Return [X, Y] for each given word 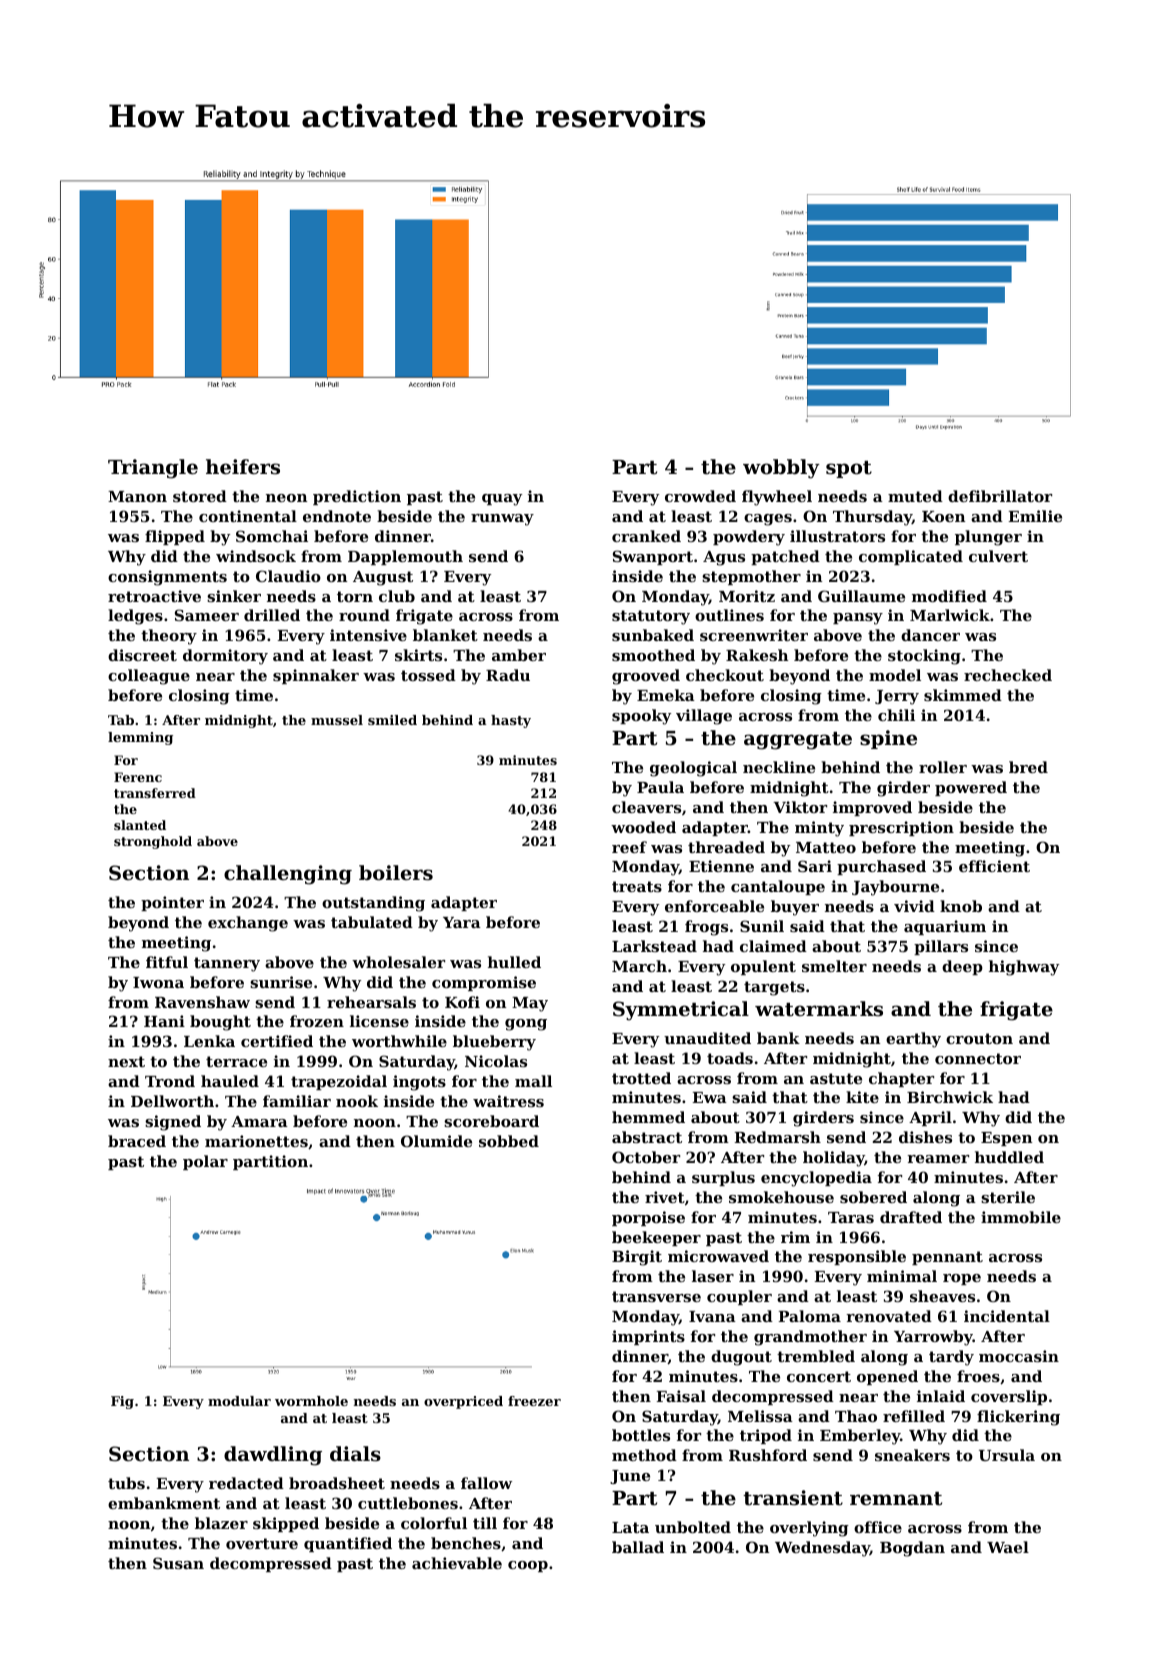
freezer [534, 1401]
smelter [834, 966]
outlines [729, 615]
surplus [723, 1178]
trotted [641, 1078]
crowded [700, 496]
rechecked [1008, 675]
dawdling [273, 1456]
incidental [1007, 1316]
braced [137, 1141]
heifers [243, 467]
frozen [317, 1021]
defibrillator [1000, 496]
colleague [149, 677]
